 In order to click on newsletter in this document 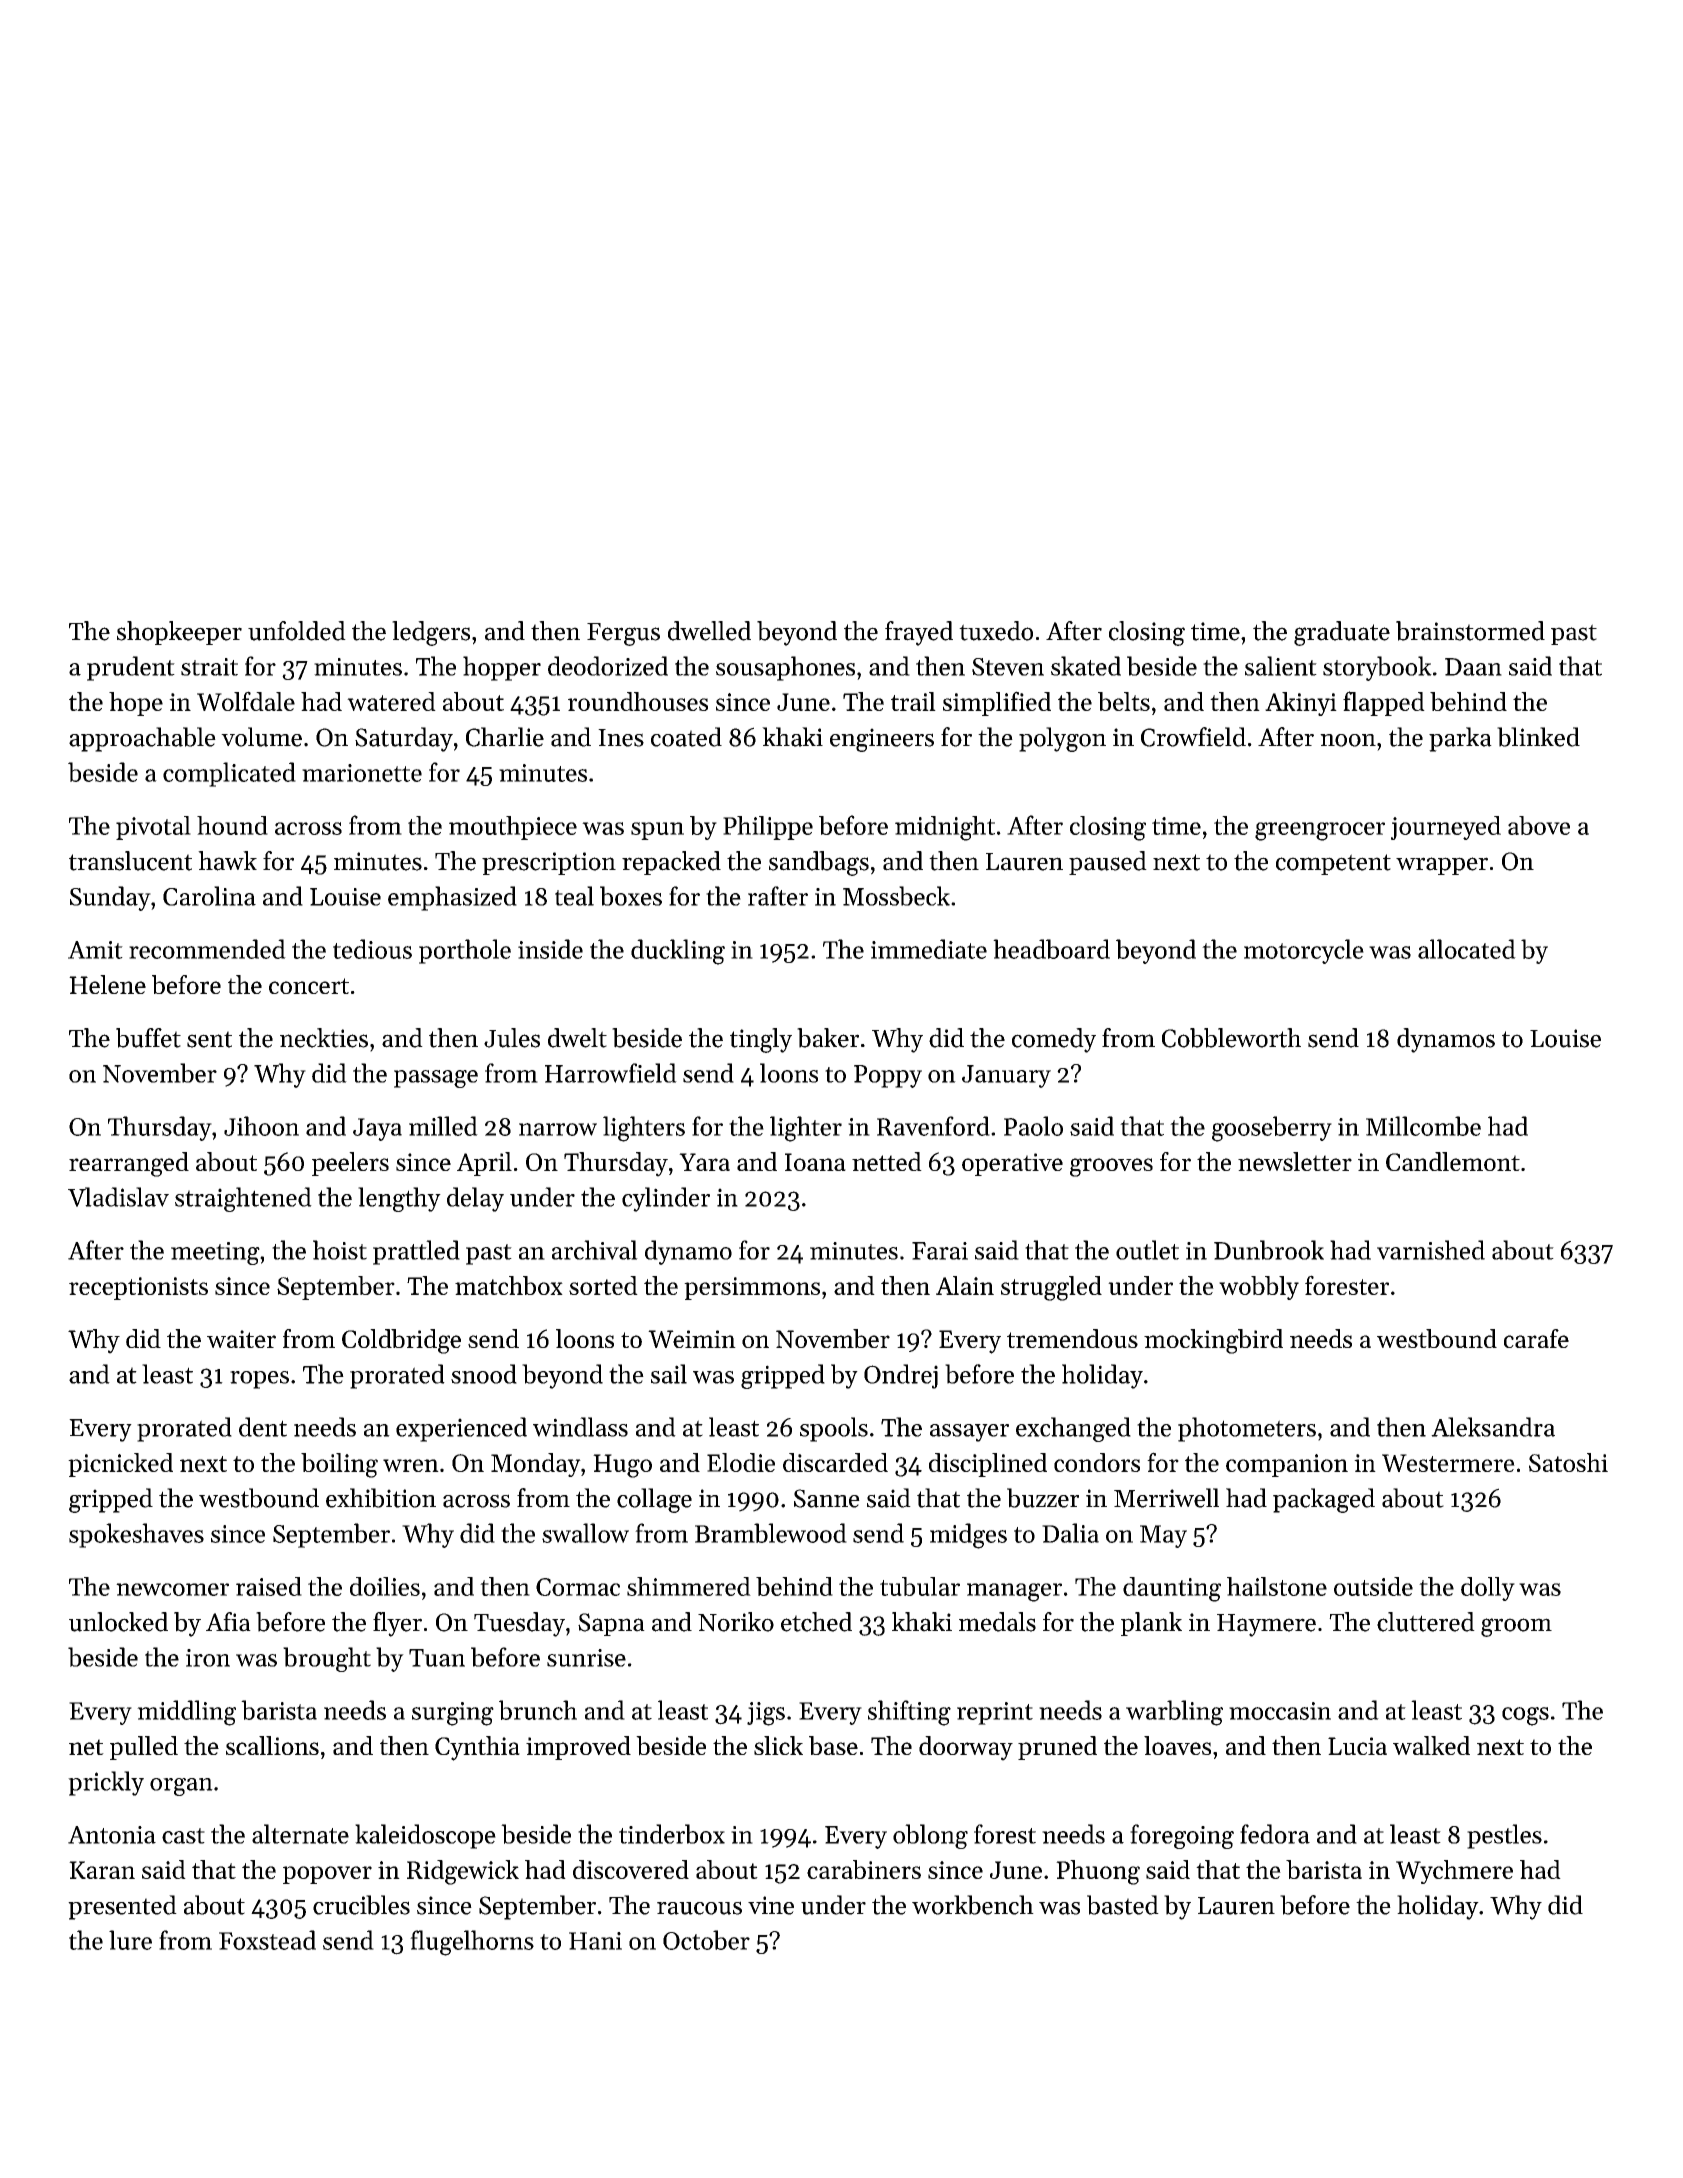, I will do `click(1295, 1161)`.
